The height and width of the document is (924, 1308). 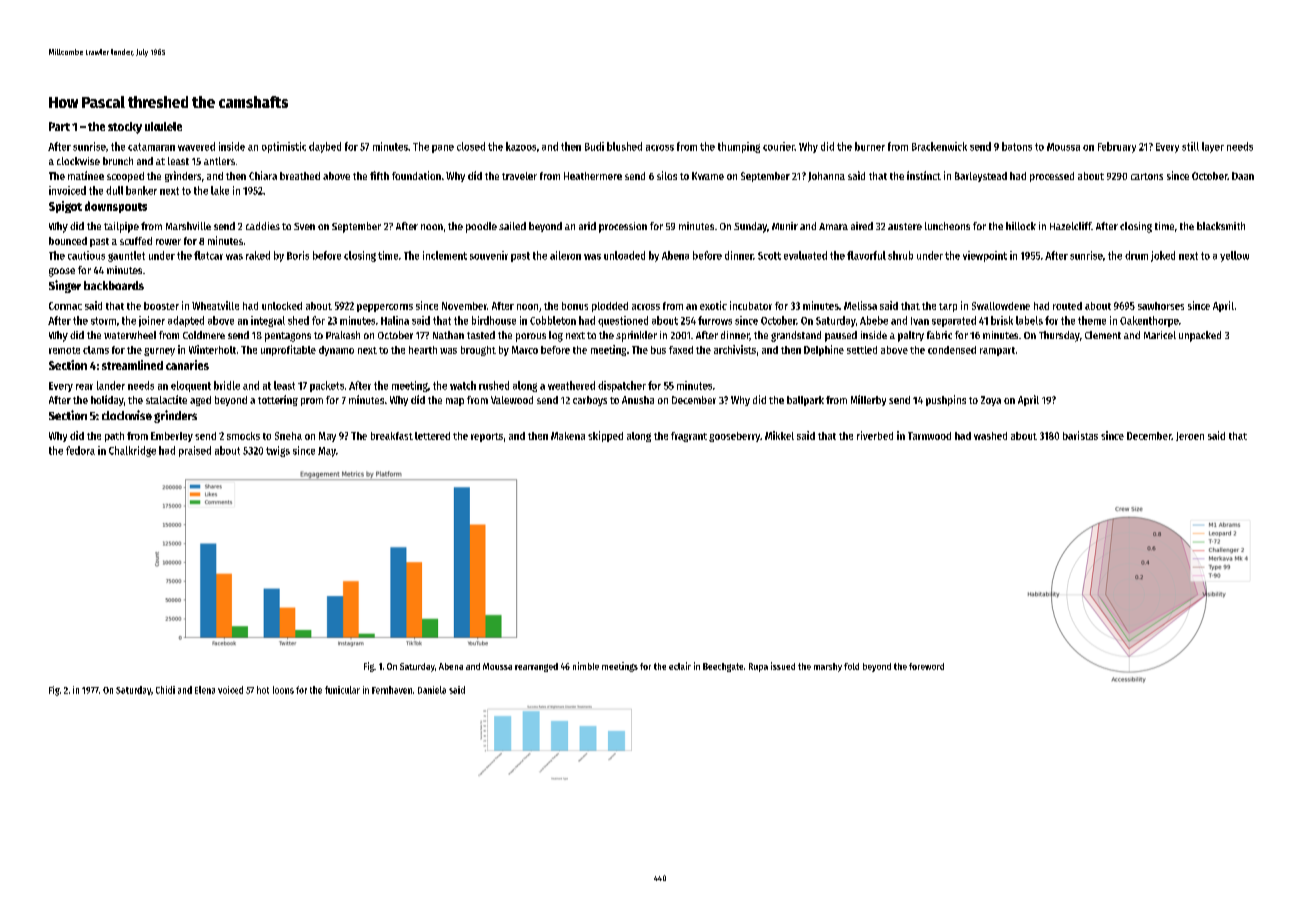 What do you see at coordinates (638, 400) in the document?
I see `Anusha` at bounding box center [638, 400].
